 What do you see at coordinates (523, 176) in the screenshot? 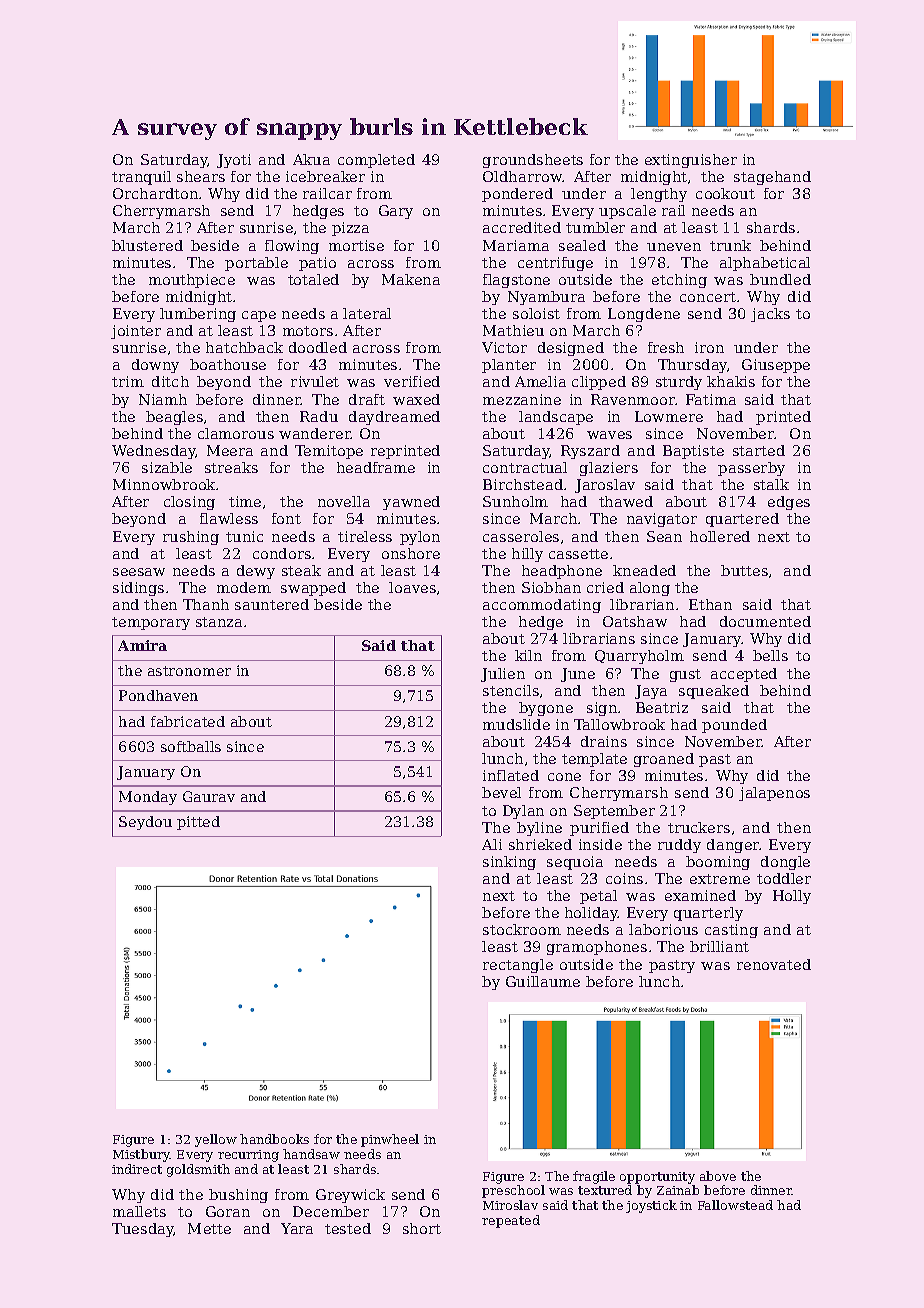
I see `Oldharrow` at bounding box center [523, 176].
